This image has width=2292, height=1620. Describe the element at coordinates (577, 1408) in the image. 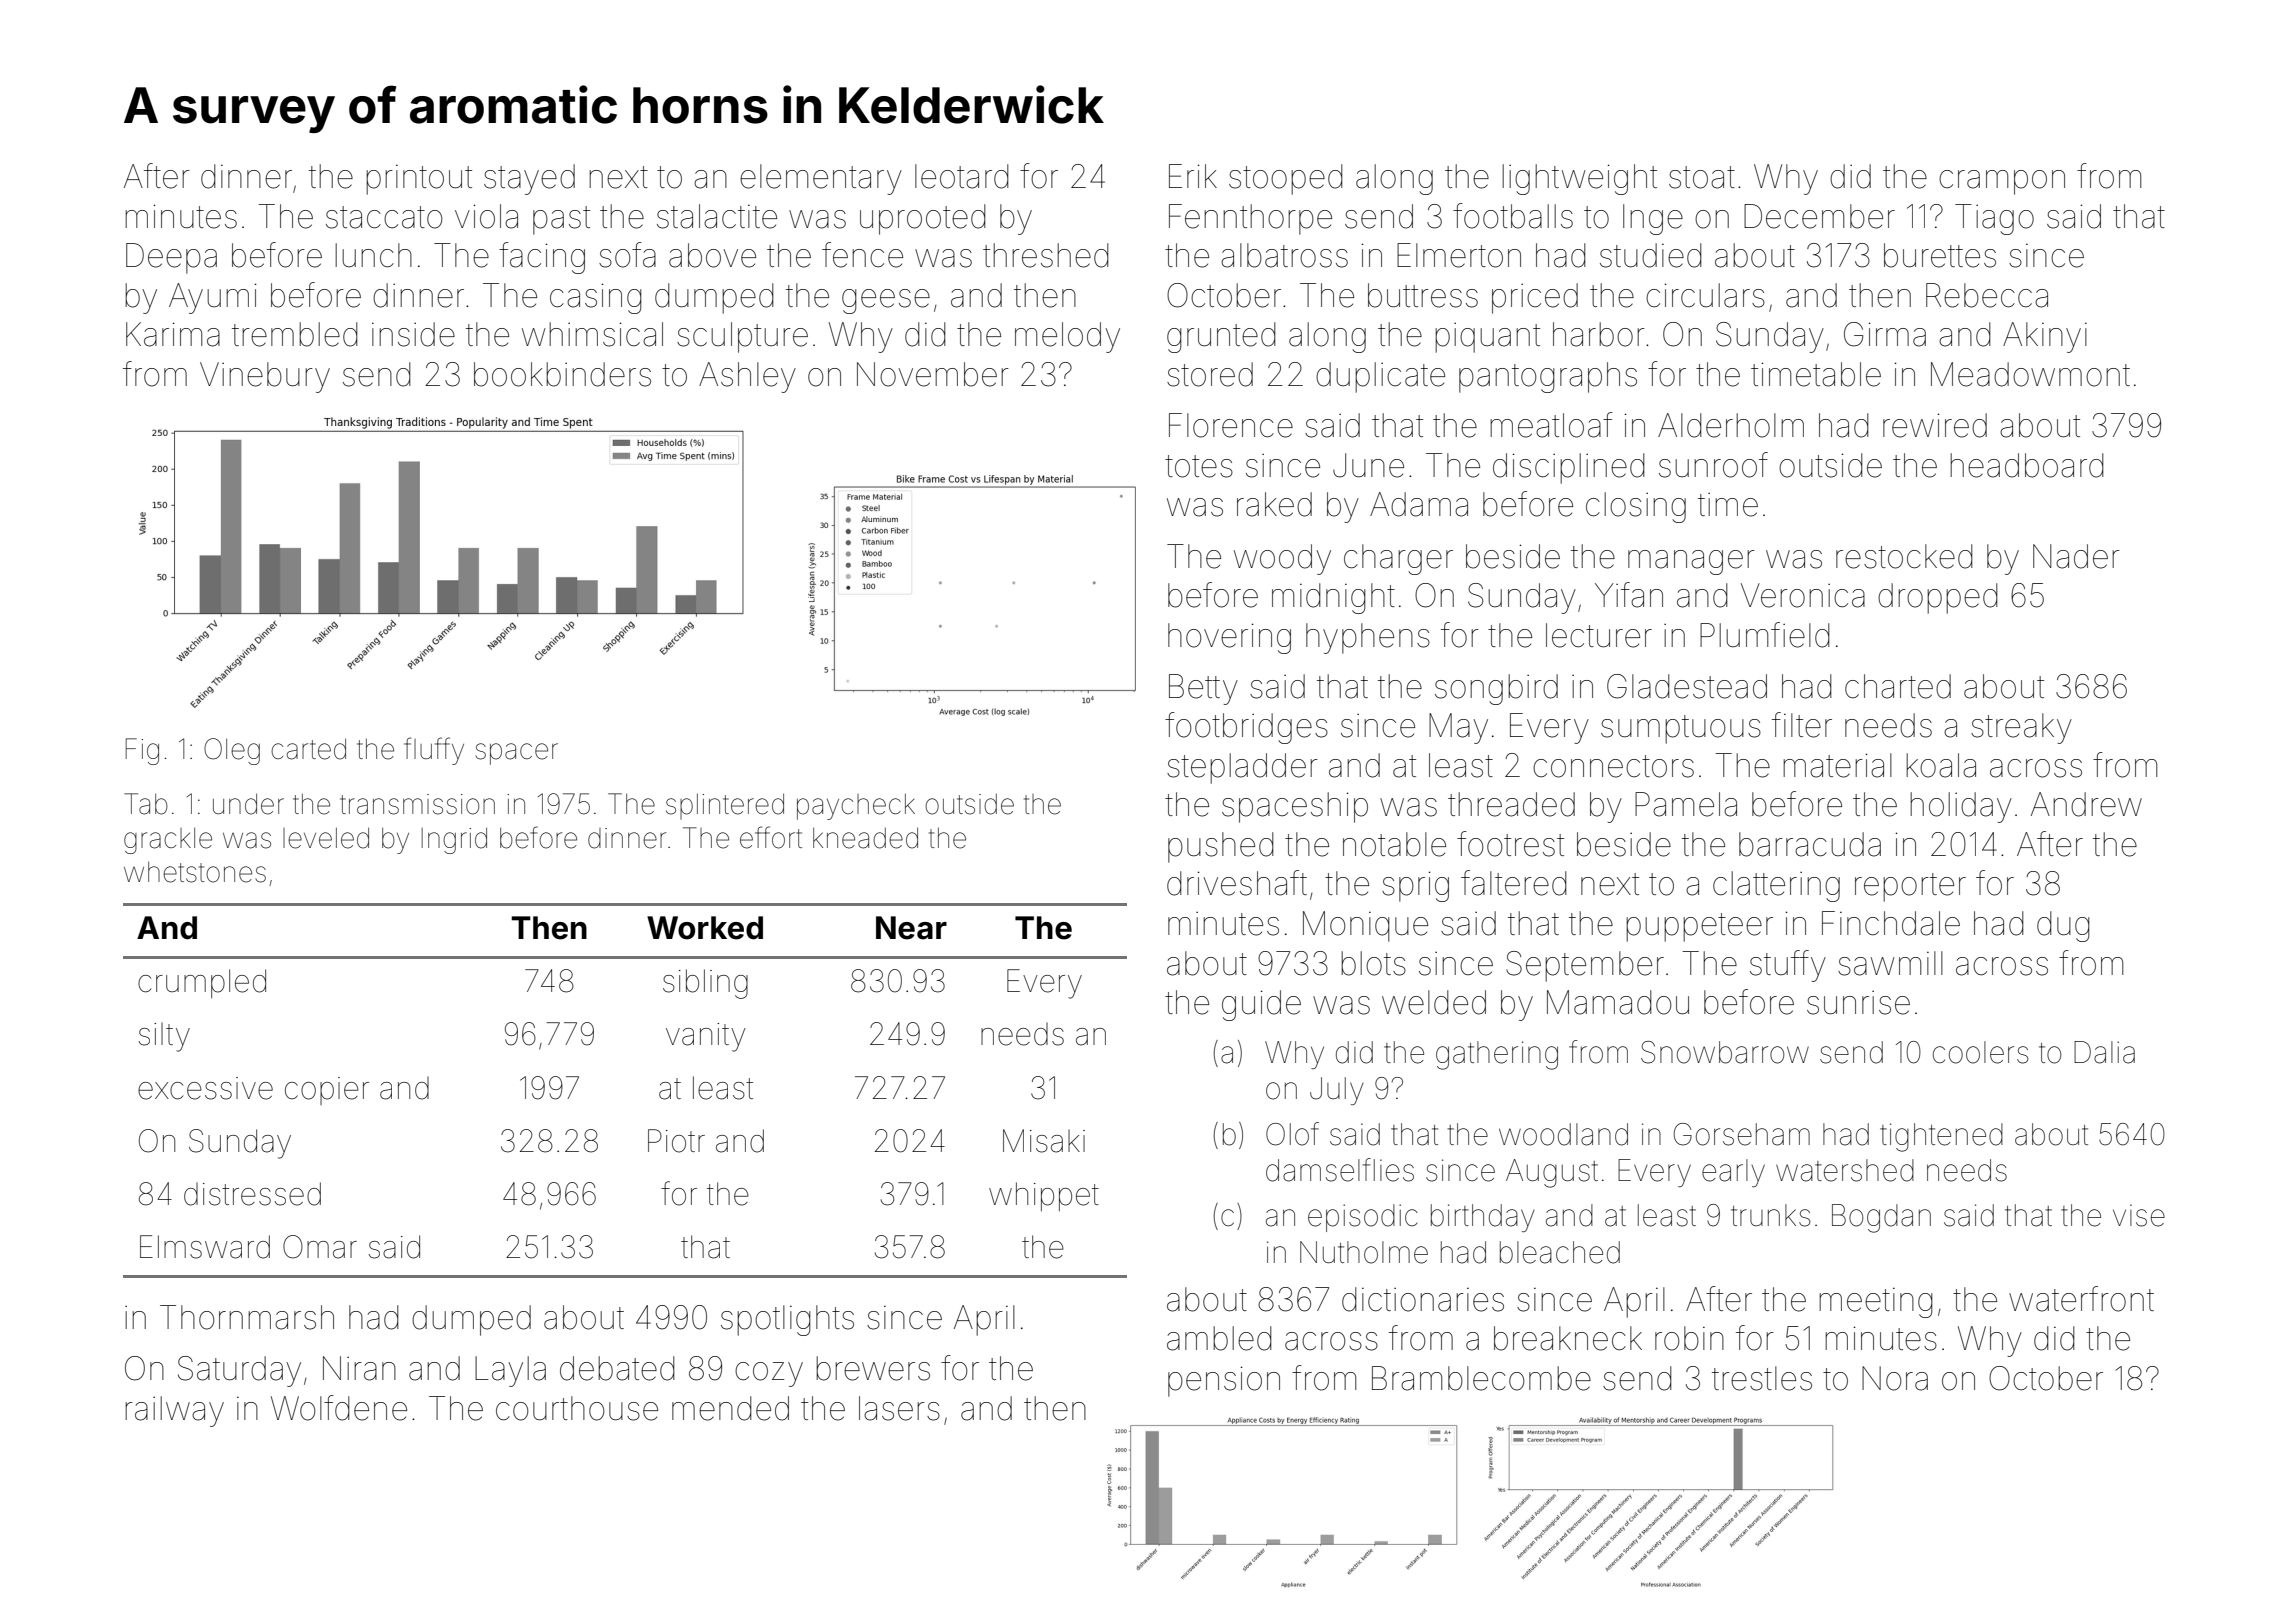

I see `courthouse` at that location.
